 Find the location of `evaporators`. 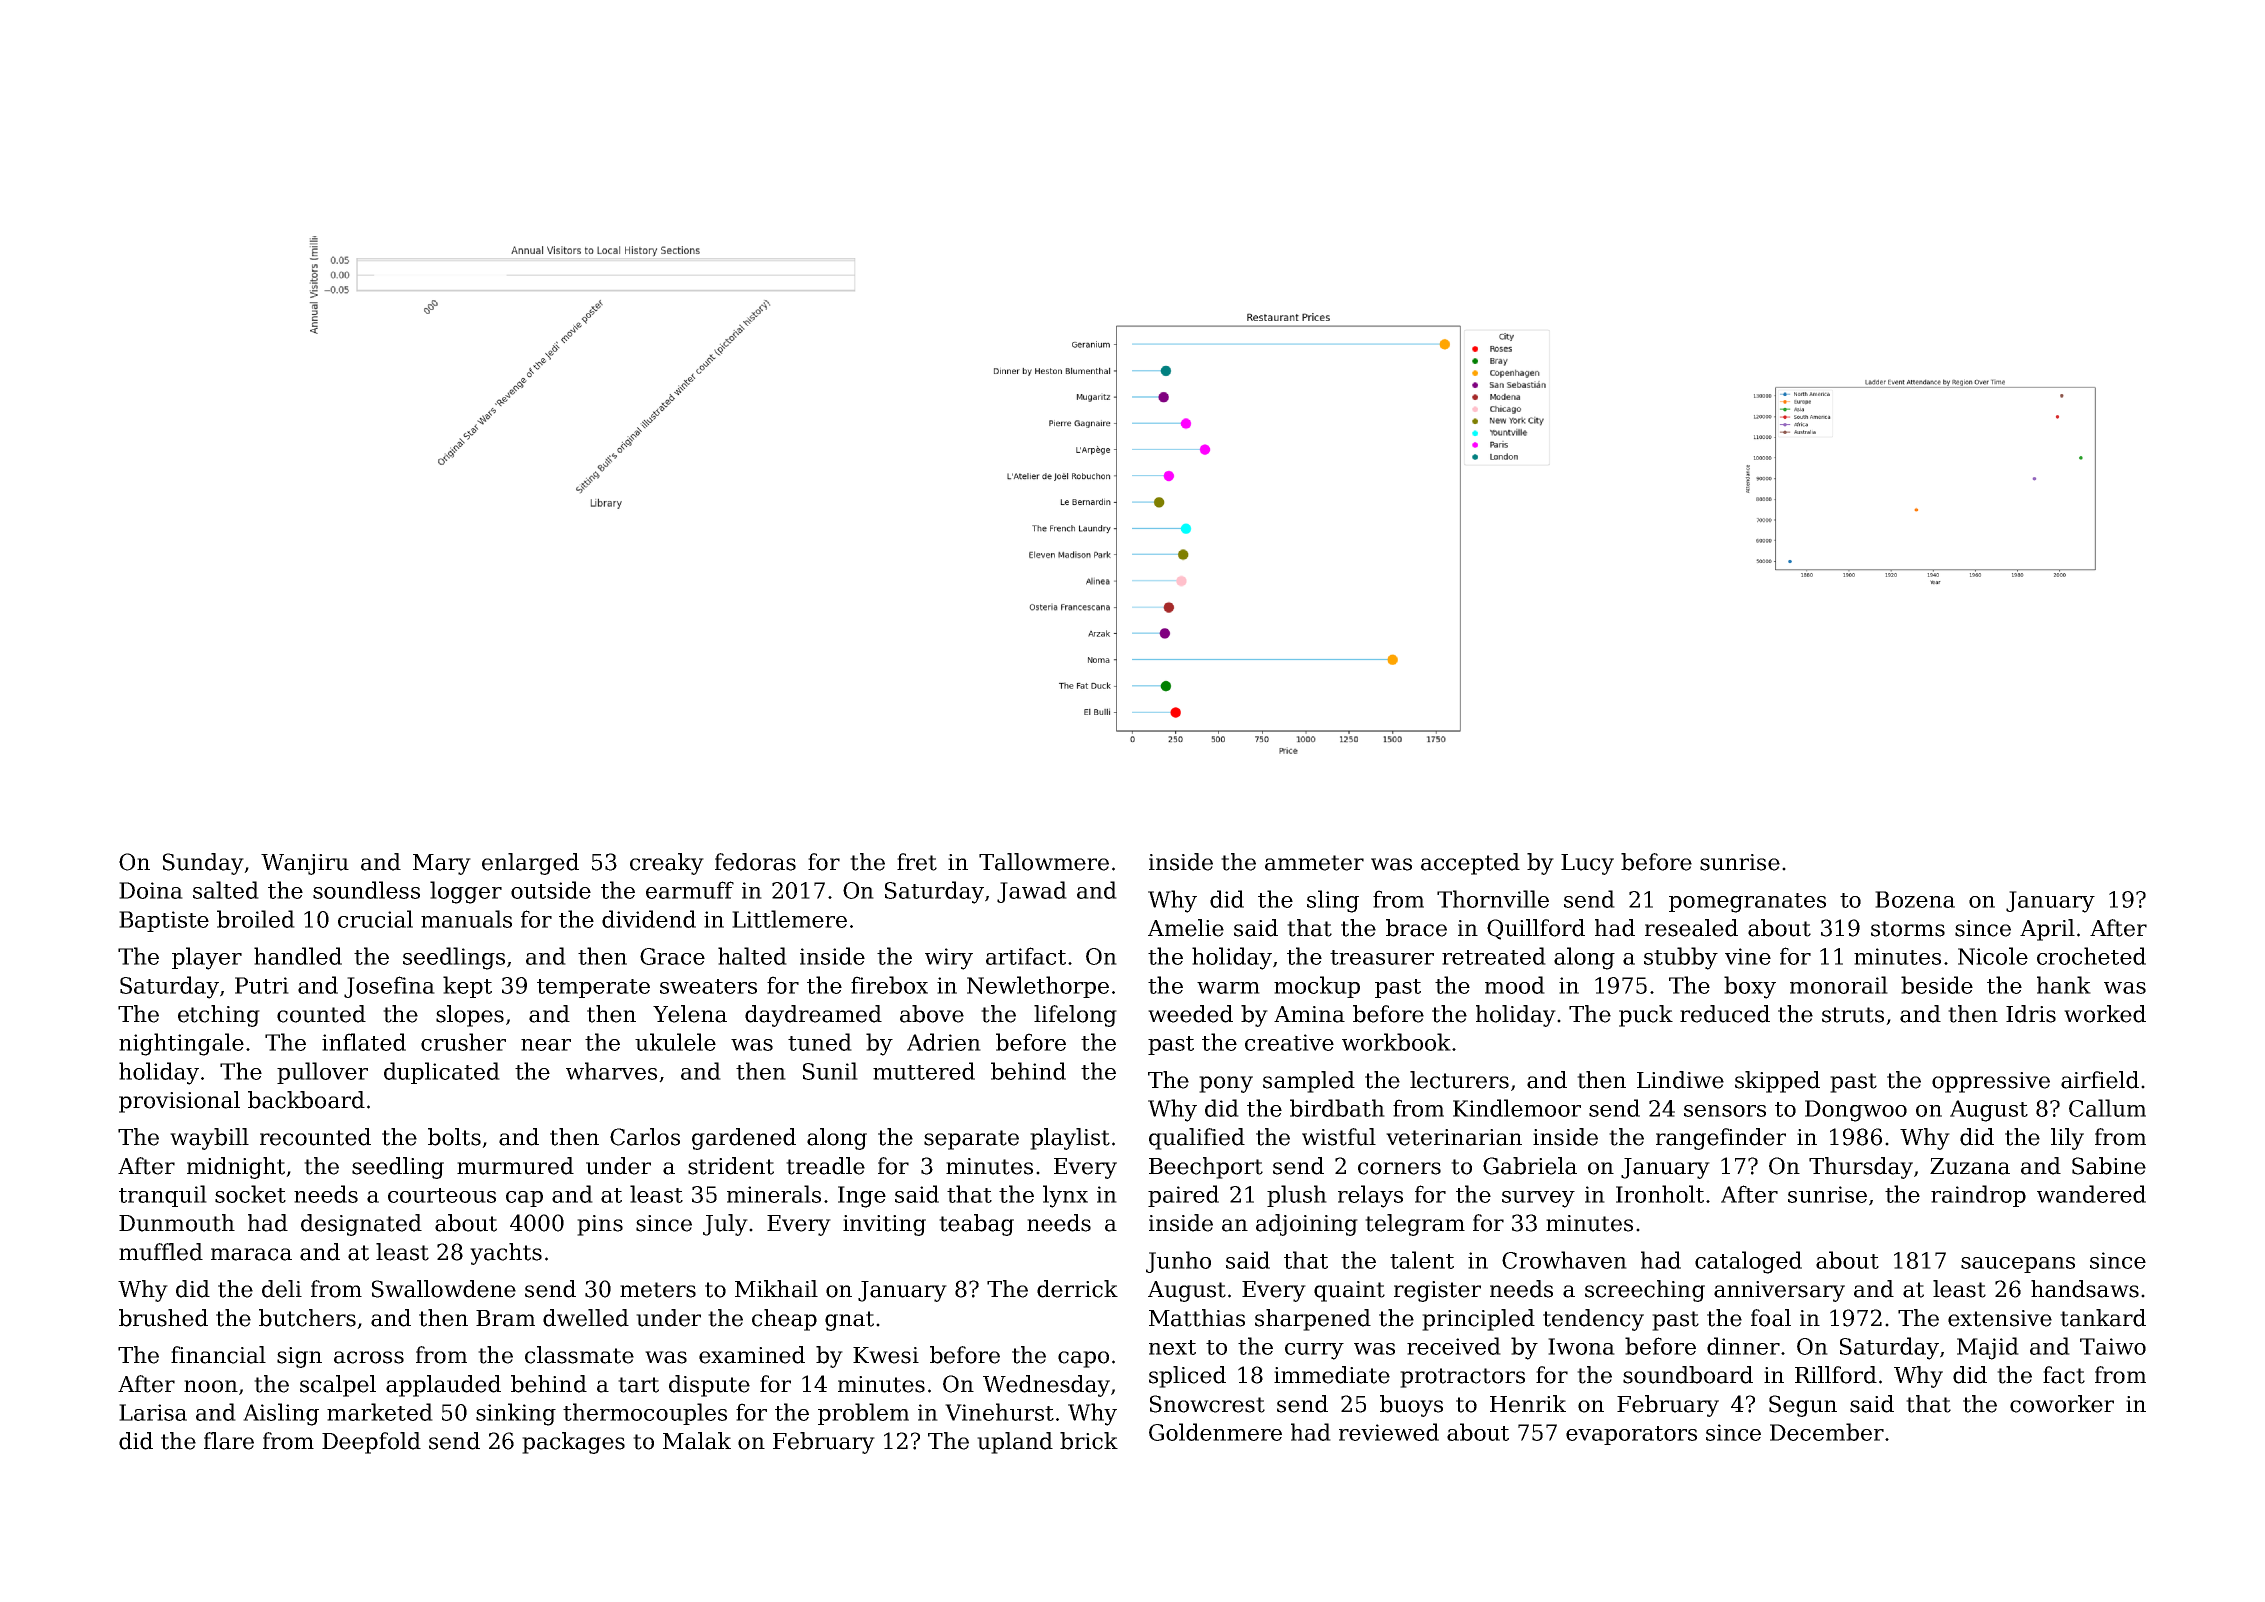

evaporators is located at coordinates (1631, 1435).
